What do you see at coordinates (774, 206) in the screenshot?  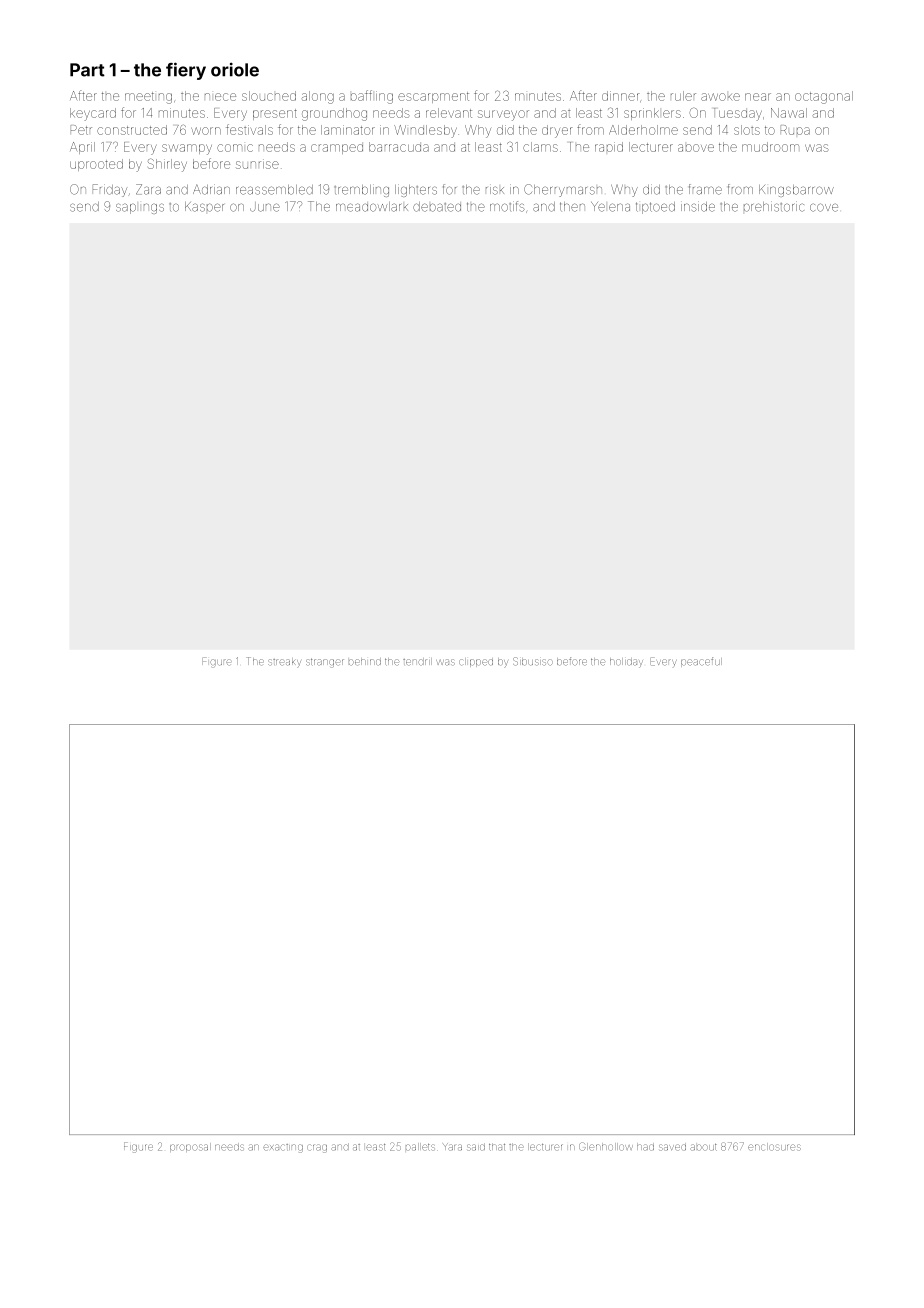 I see `prehistoric` at bounding box center [774, 206].
